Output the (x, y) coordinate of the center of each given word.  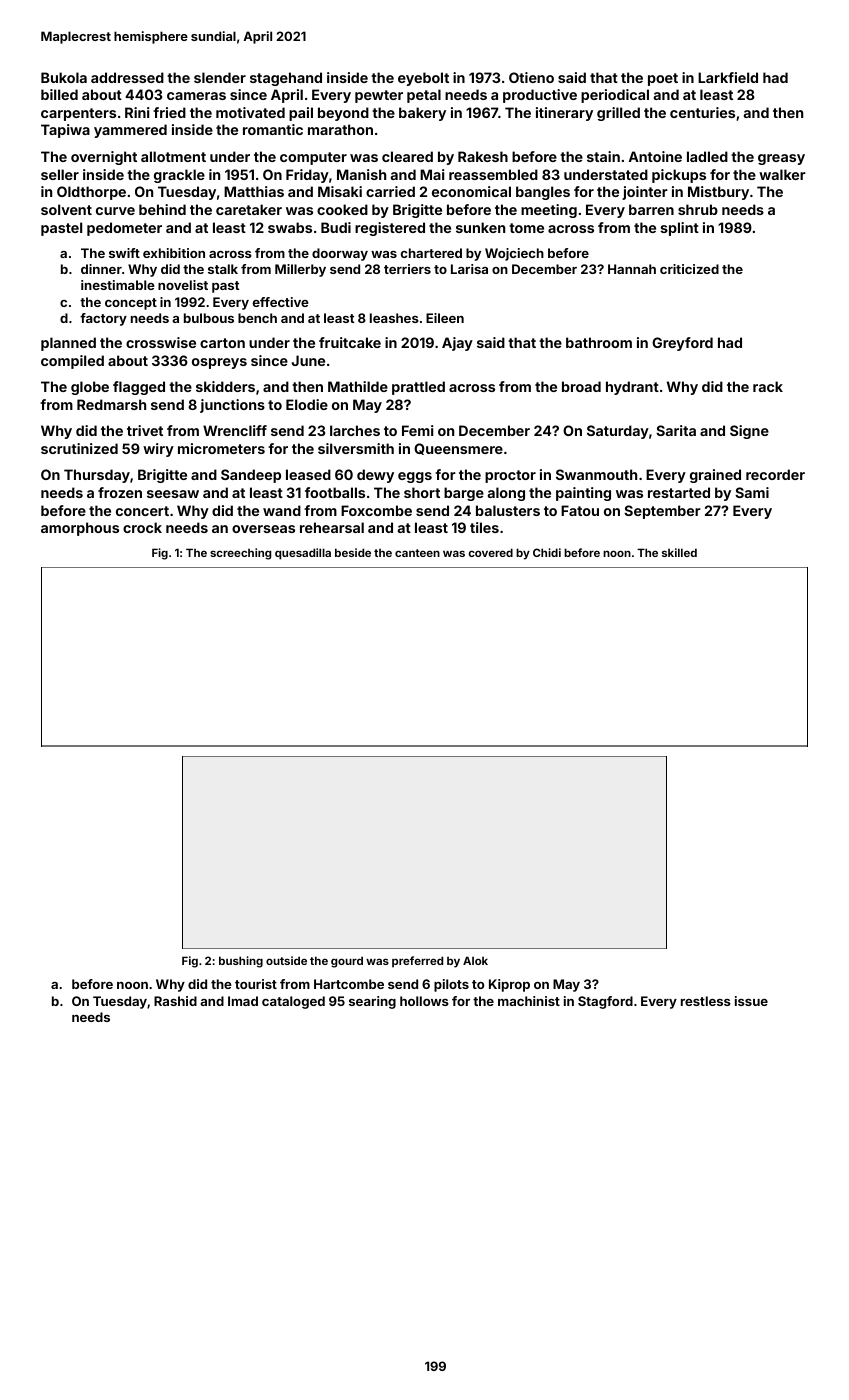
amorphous (80, 529)
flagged (139, 388)
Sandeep (251, 476)
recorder (775, 474)
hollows (424, 1001)
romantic (273, 129)
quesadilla (303, 554)
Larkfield (728, 77)
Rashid (175, 1001)
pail (301, 114)
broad (581, 386)
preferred (417, 962)
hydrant (632, 388)
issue (751, 1001)
